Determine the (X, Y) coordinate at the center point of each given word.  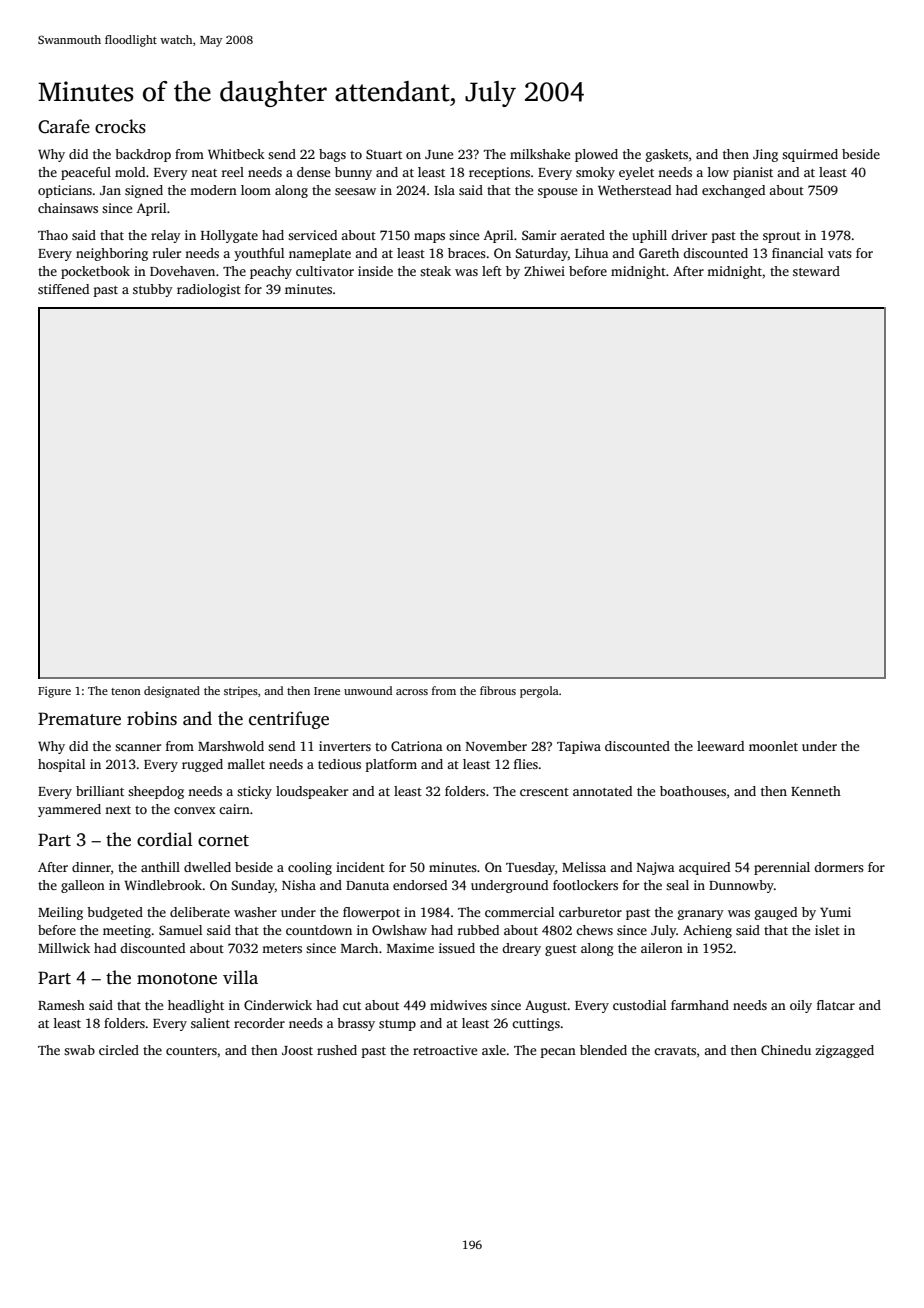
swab (79, 1050)
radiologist (209, 290)
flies (526, 764)
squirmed (810, 155)
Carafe (64, 126)
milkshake (540, 154)
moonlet (773, 746)
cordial (165, 839)
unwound (368, 690)
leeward (720, 746)
